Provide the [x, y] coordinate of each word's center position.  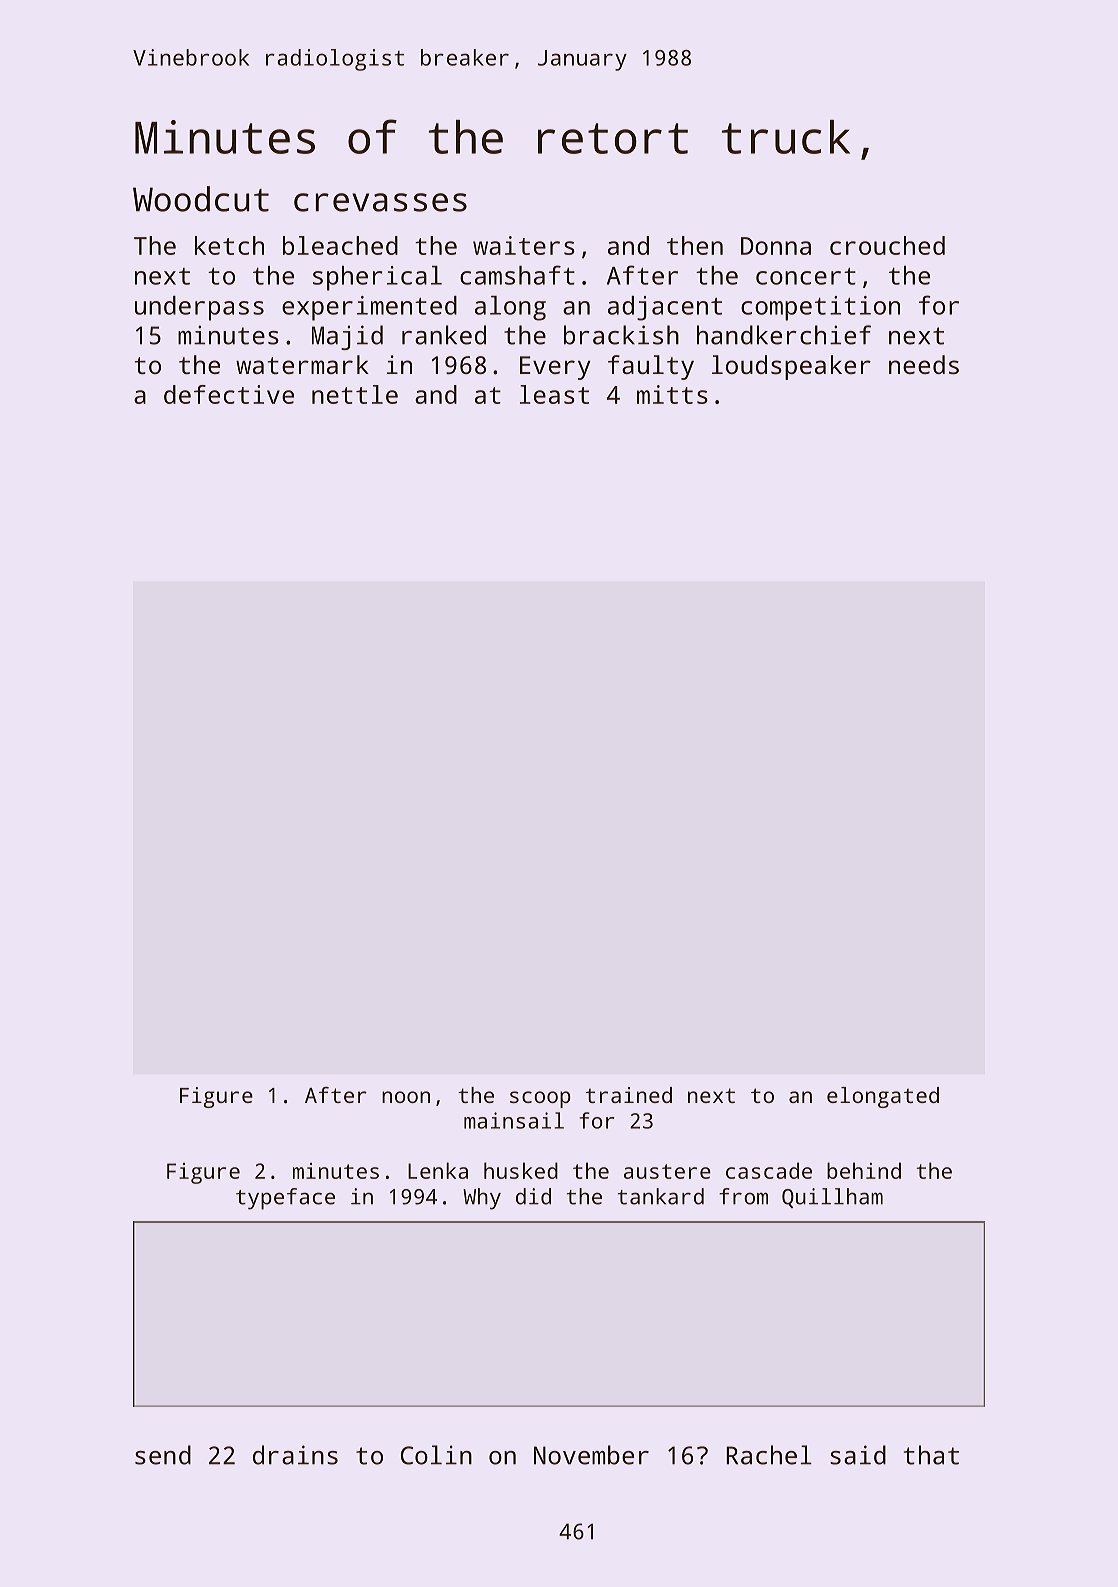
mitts [672, 394]
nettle [355, 394]
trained [629, 1095]
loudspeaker [791, 367]
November [591, 1455]
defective [229, 394]
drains [295, 1455]
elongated [883, 1097]
